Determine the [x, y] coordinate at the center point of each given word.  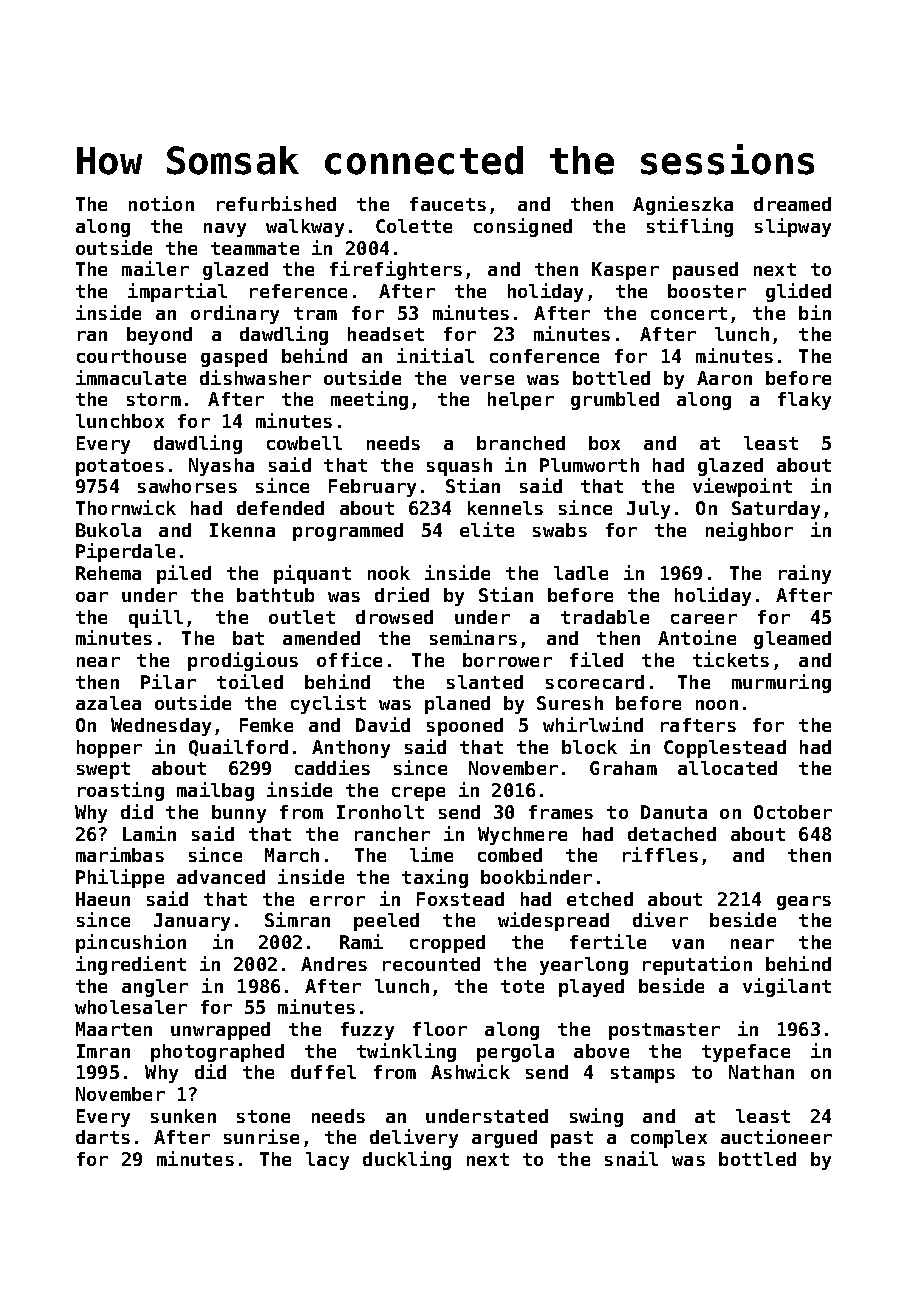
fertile [608, 941]
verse [487, 380]
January [192, 922]
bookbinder [536, 876]
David [383, 724]
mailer [155, 268]
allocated [727, 768]
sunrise [261, 1136]
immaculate [131, 377]
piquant [312, 574]
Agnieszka [683, 205]
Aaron [724, 378]
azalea [108, 703]
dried [402, 594]
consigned [523, 227]
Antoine [697, 637]
